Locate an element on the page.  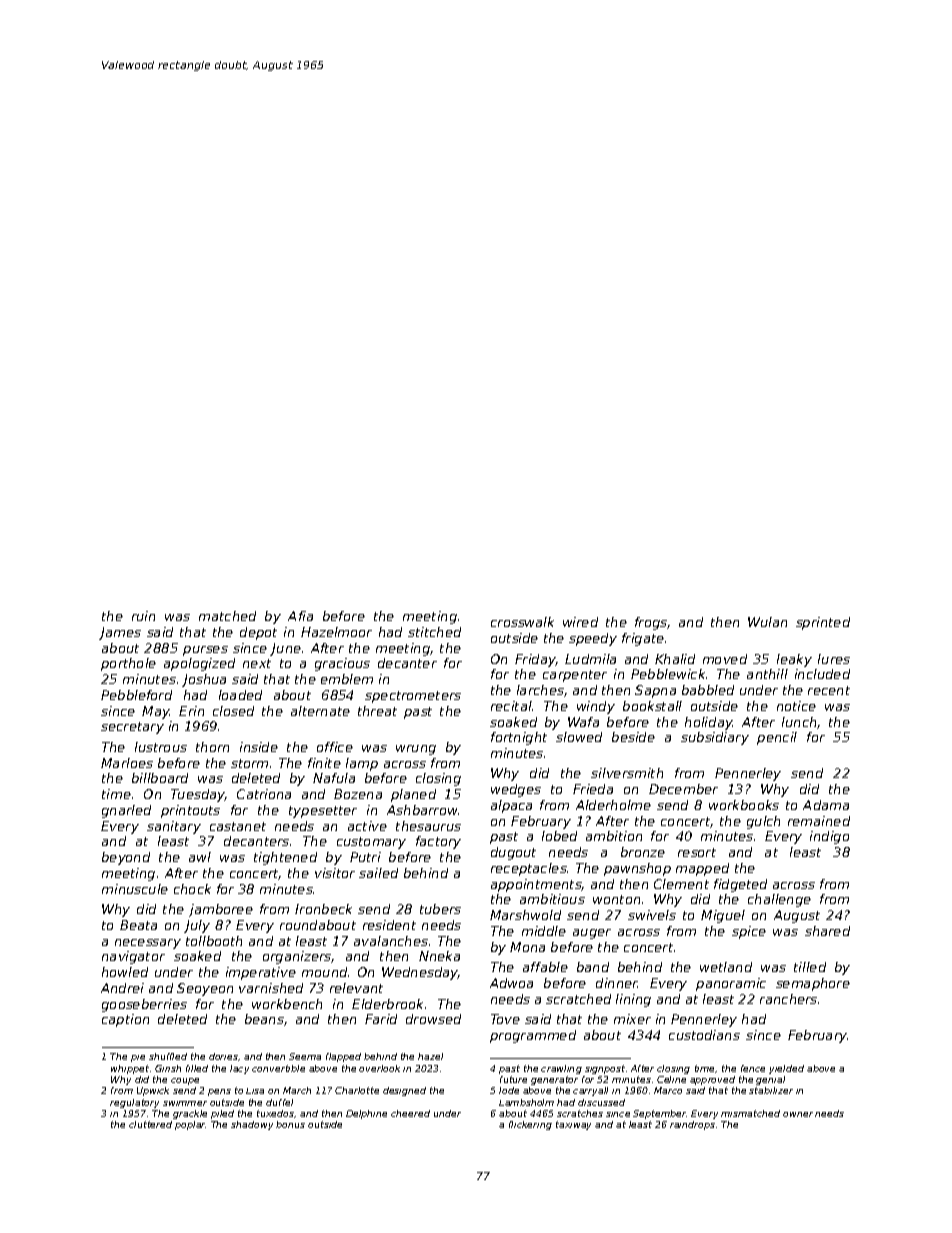
ruin is located at coordinates (143, 616).
